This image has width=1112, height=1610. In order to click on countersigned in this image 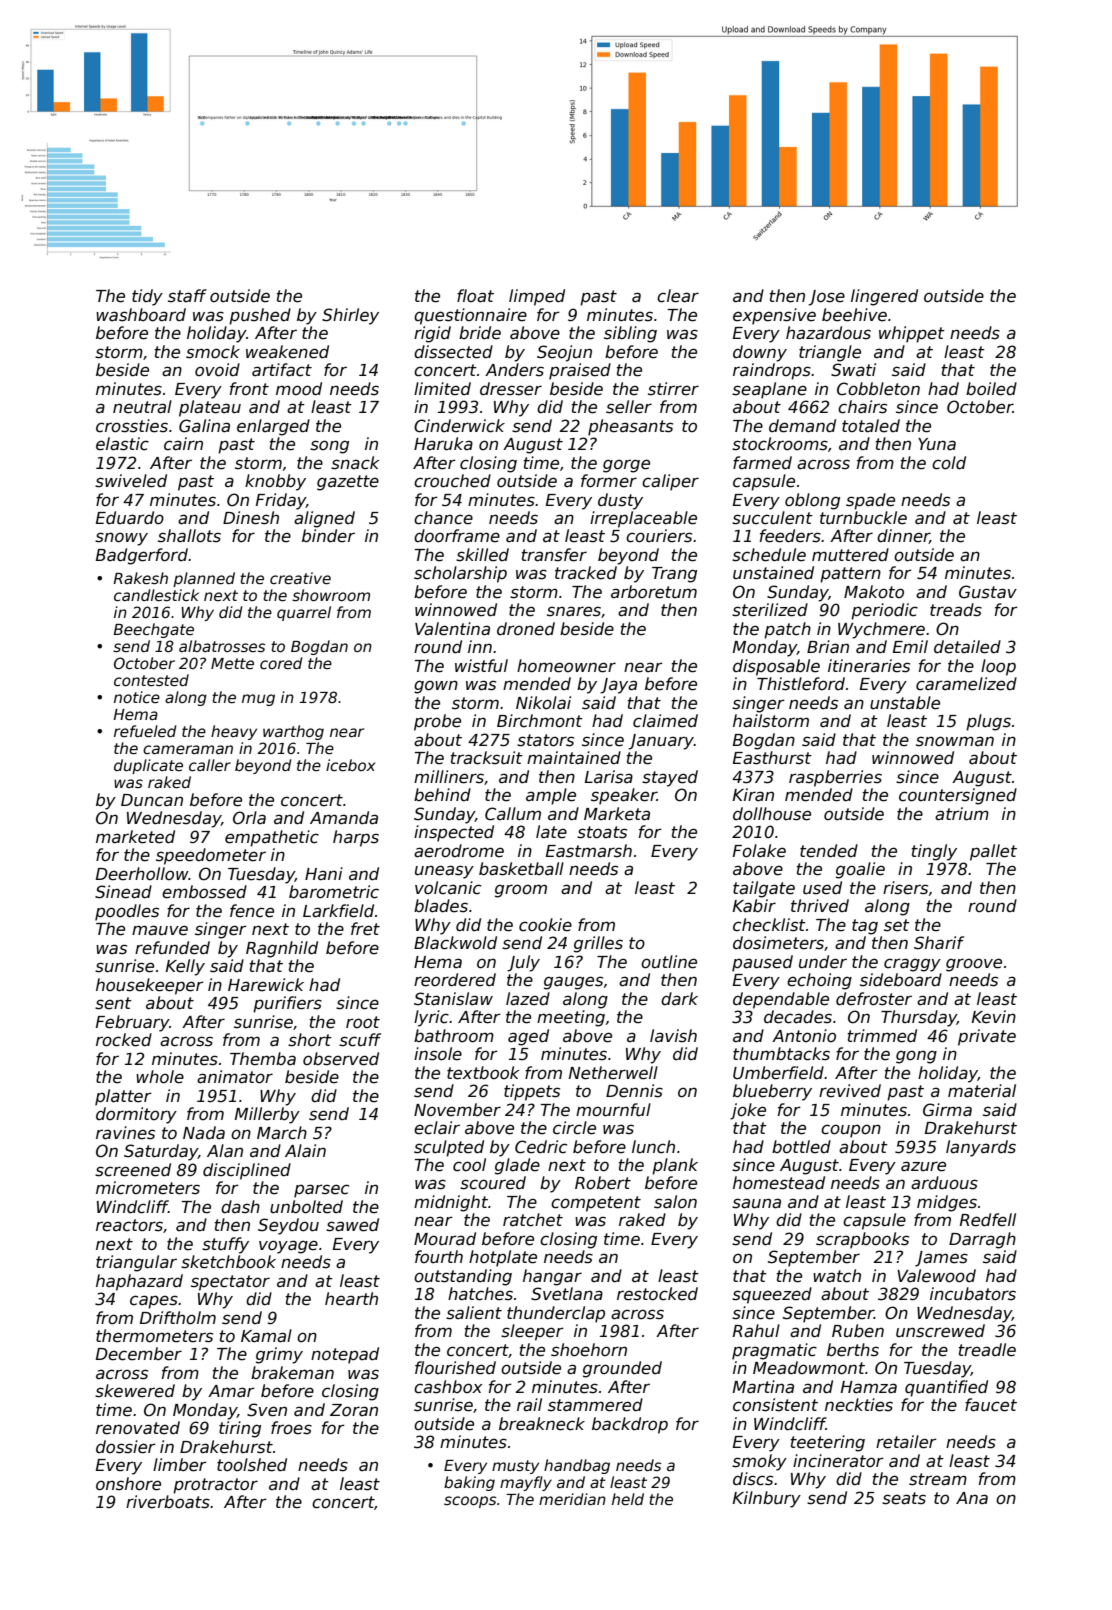, I will do `click(958, 796)`.
